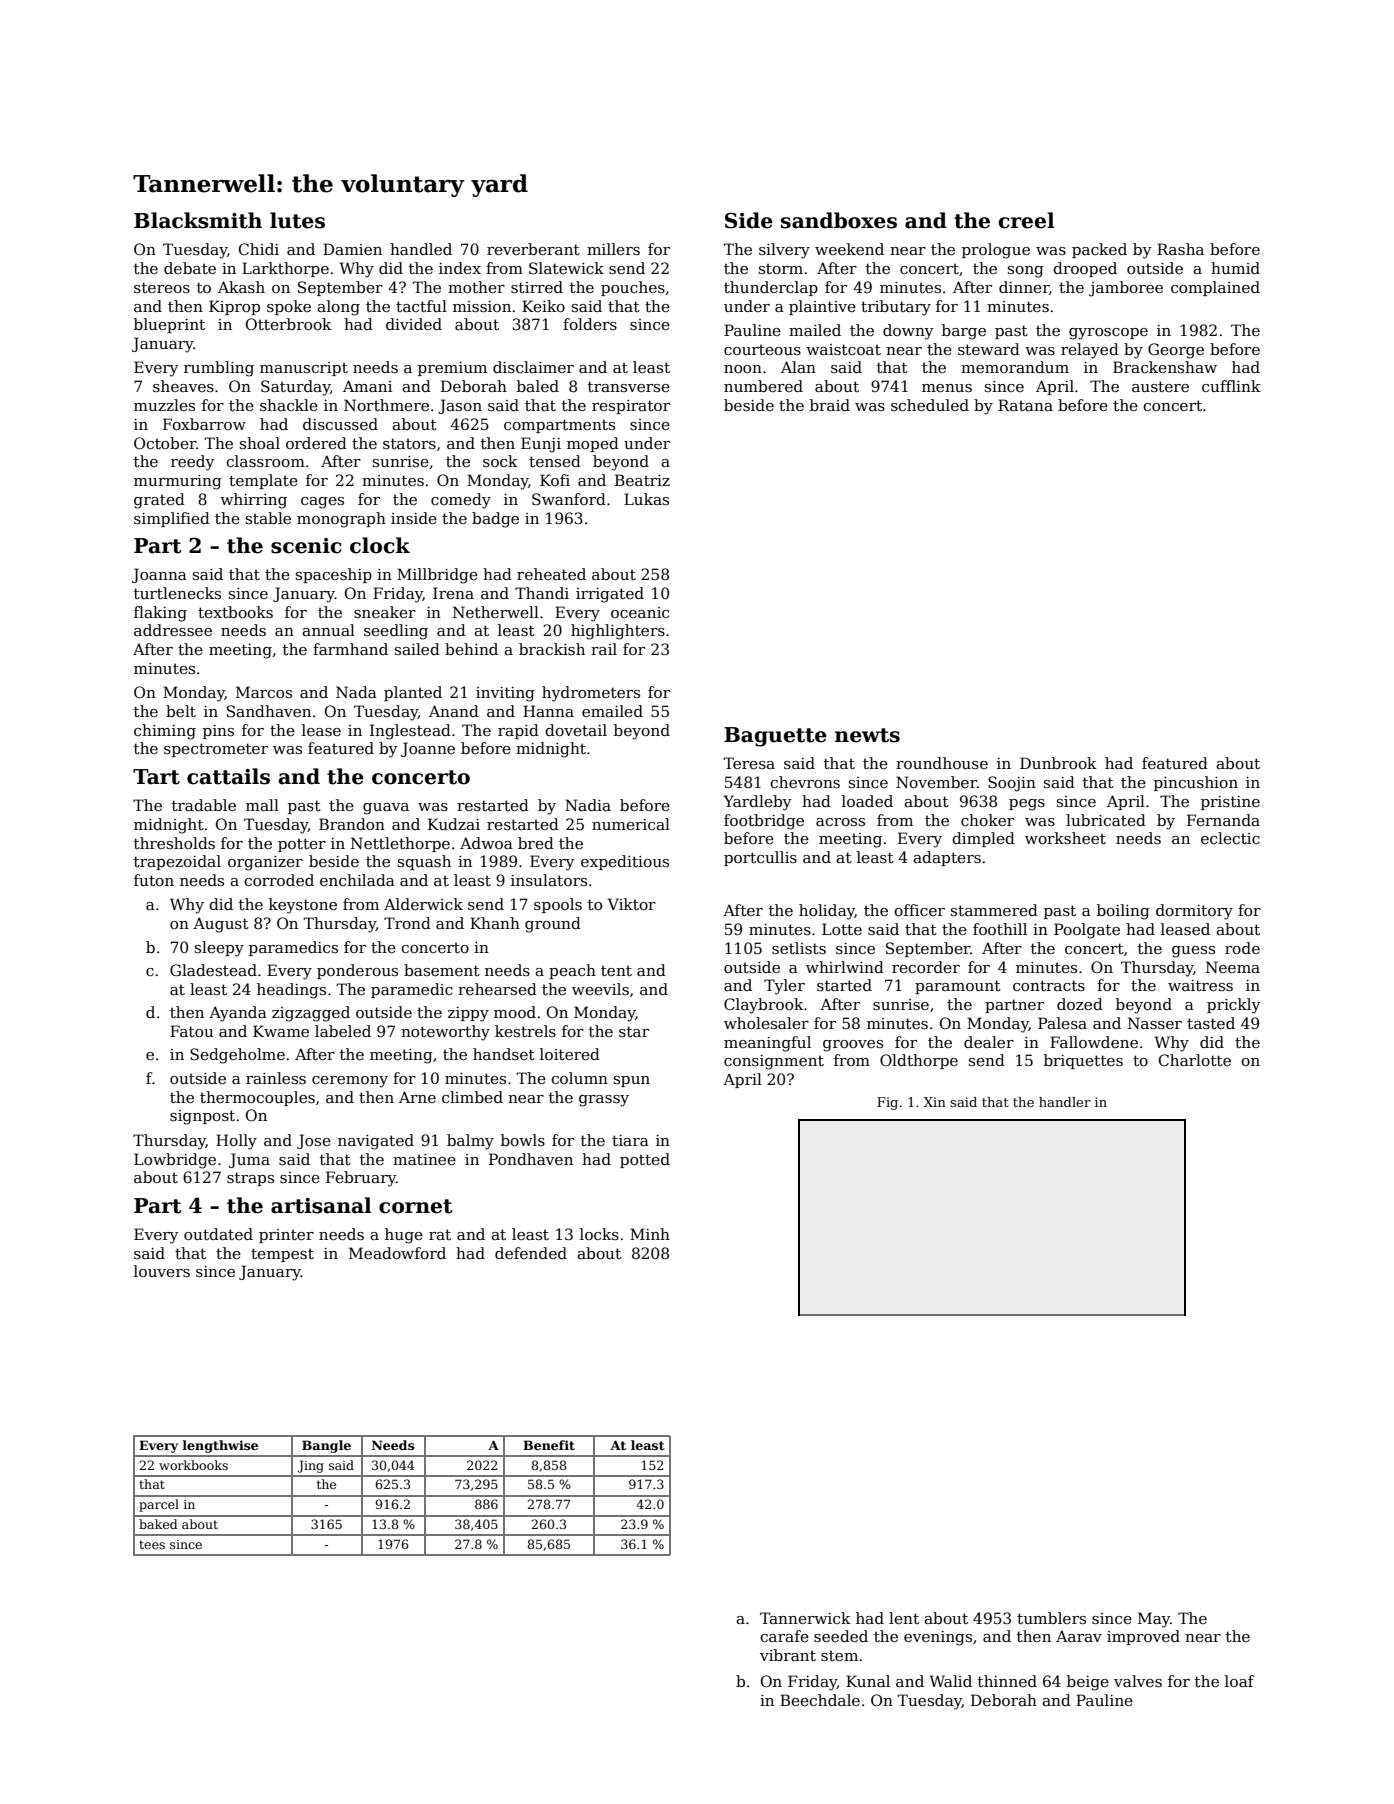  I want to click on handler, so click(1065, 1102).
